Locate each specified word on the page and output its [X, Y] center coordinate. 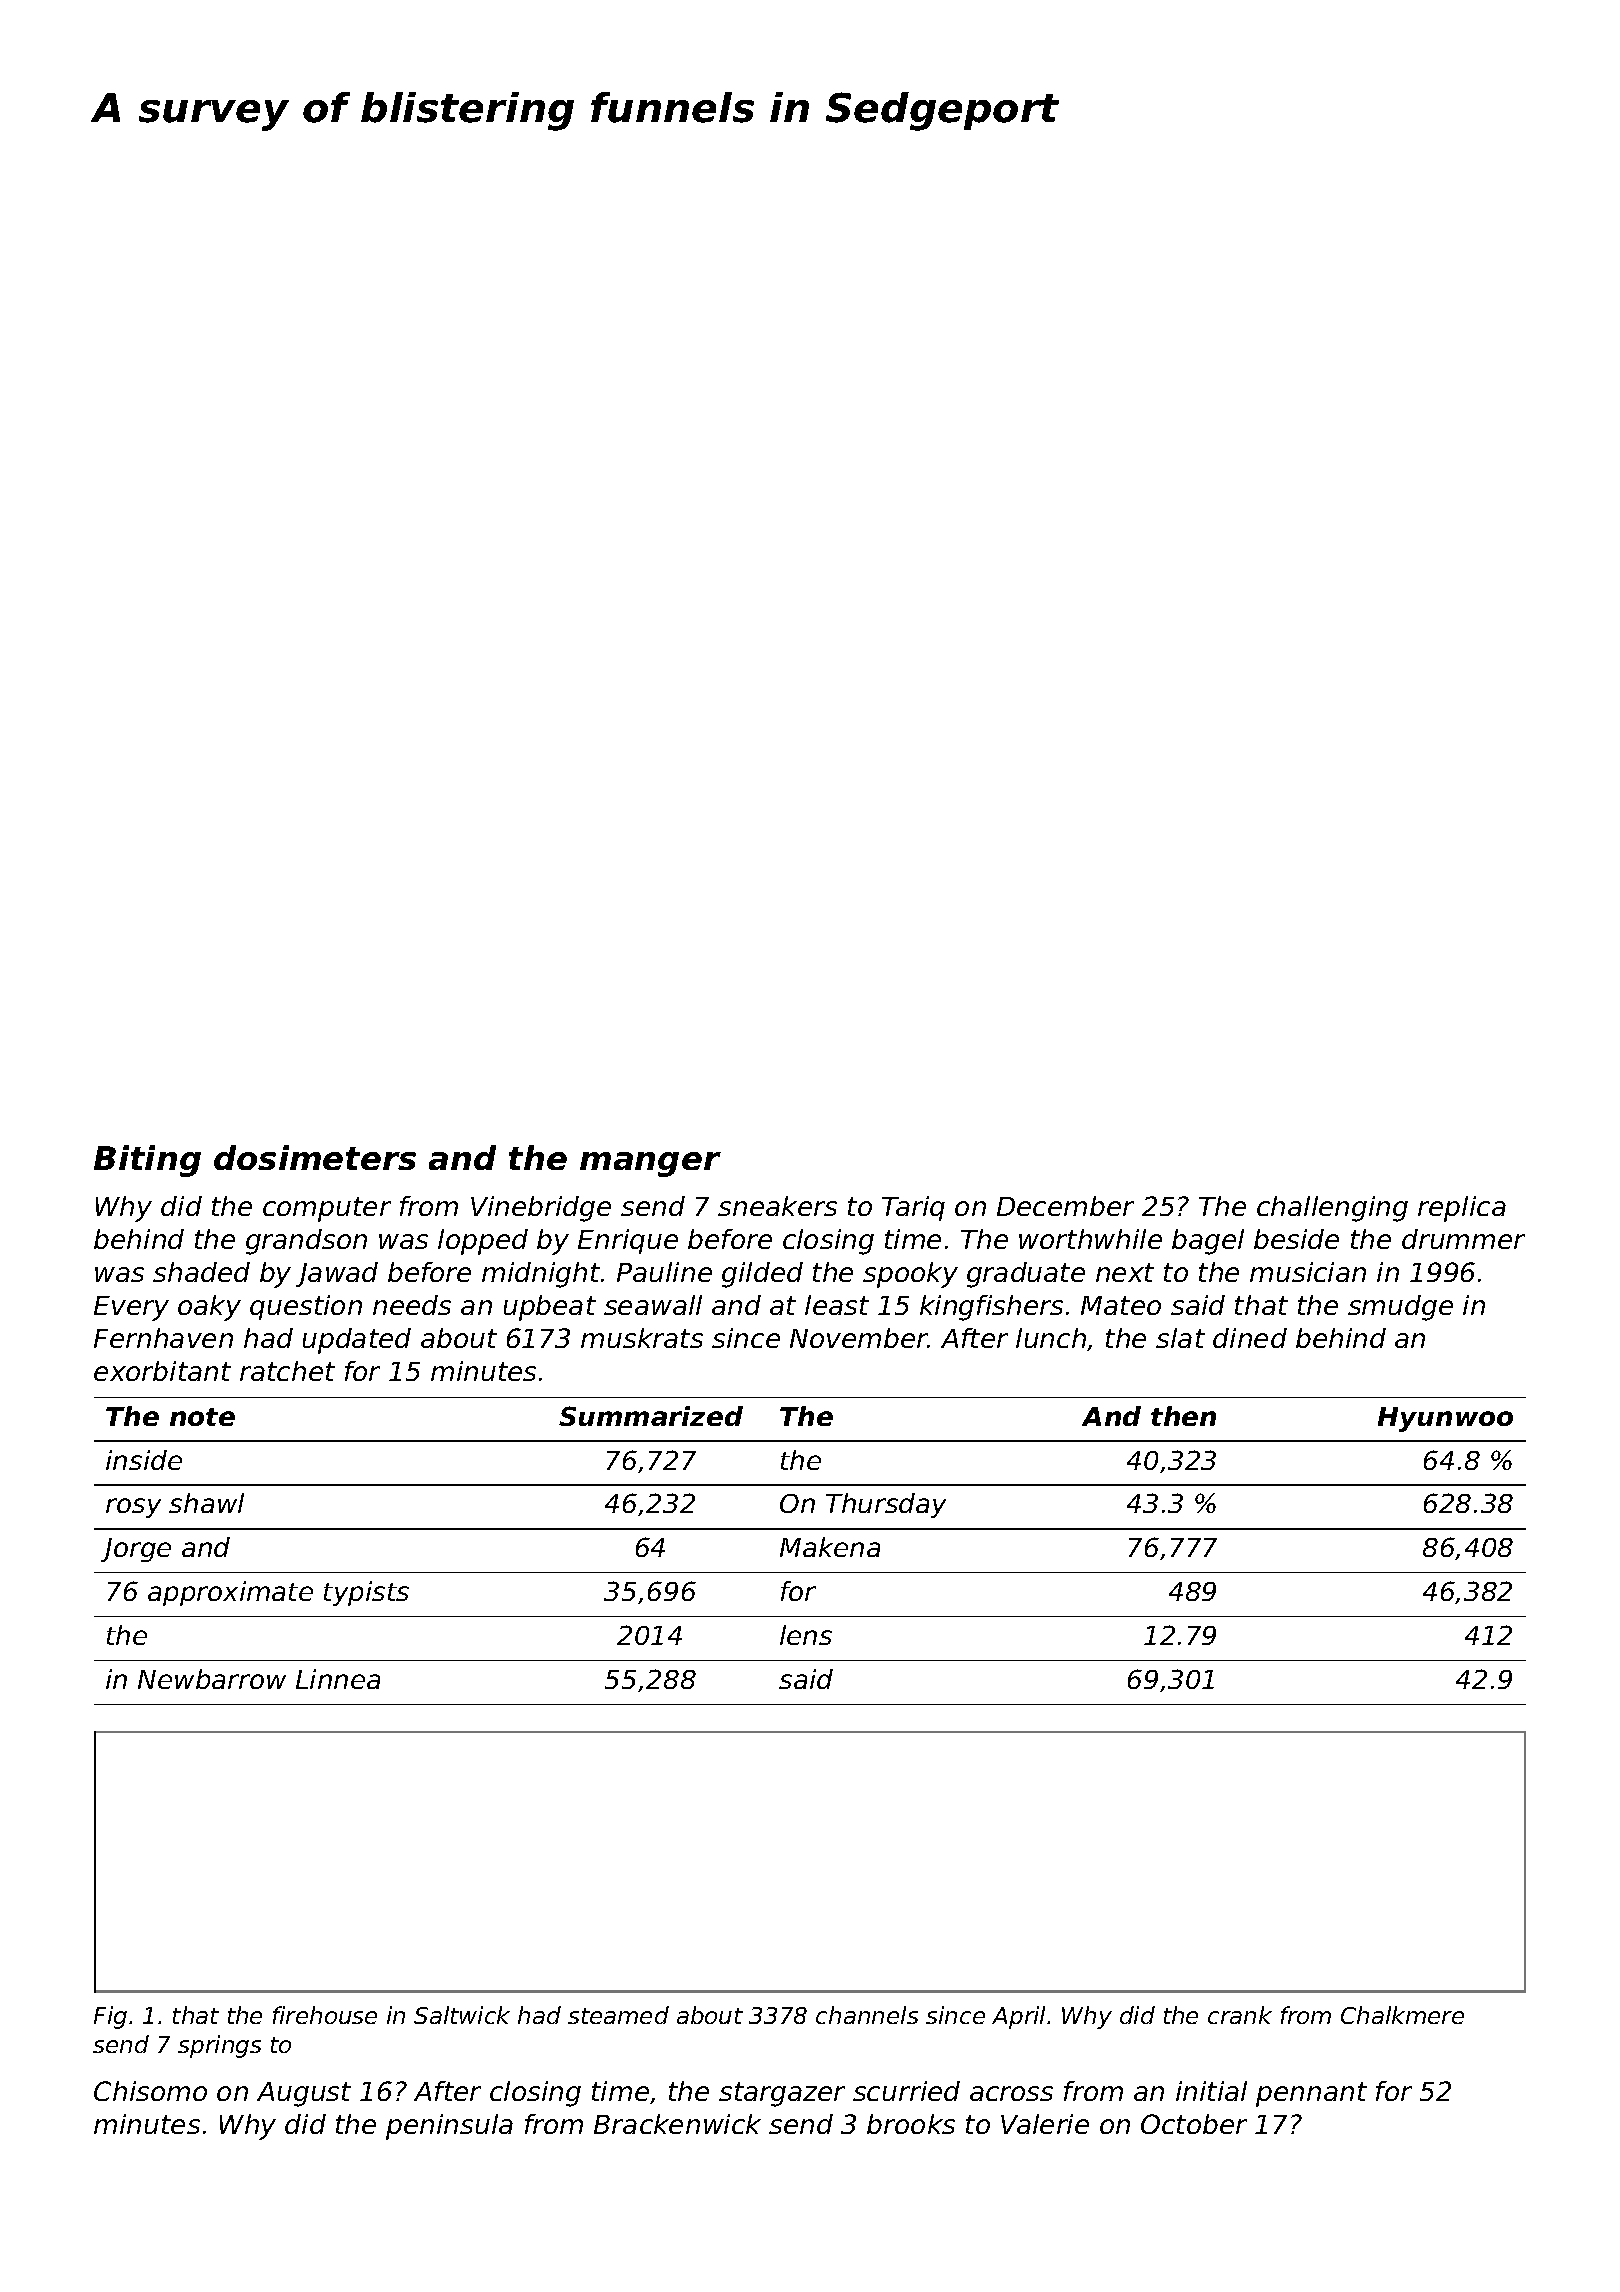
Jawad [337, 1274]
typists [366, 1593]
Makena [830, 1547]
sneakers [777, 1206]
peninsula [449, 2127]
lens [806, 1635]
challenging [1332, 1209]
